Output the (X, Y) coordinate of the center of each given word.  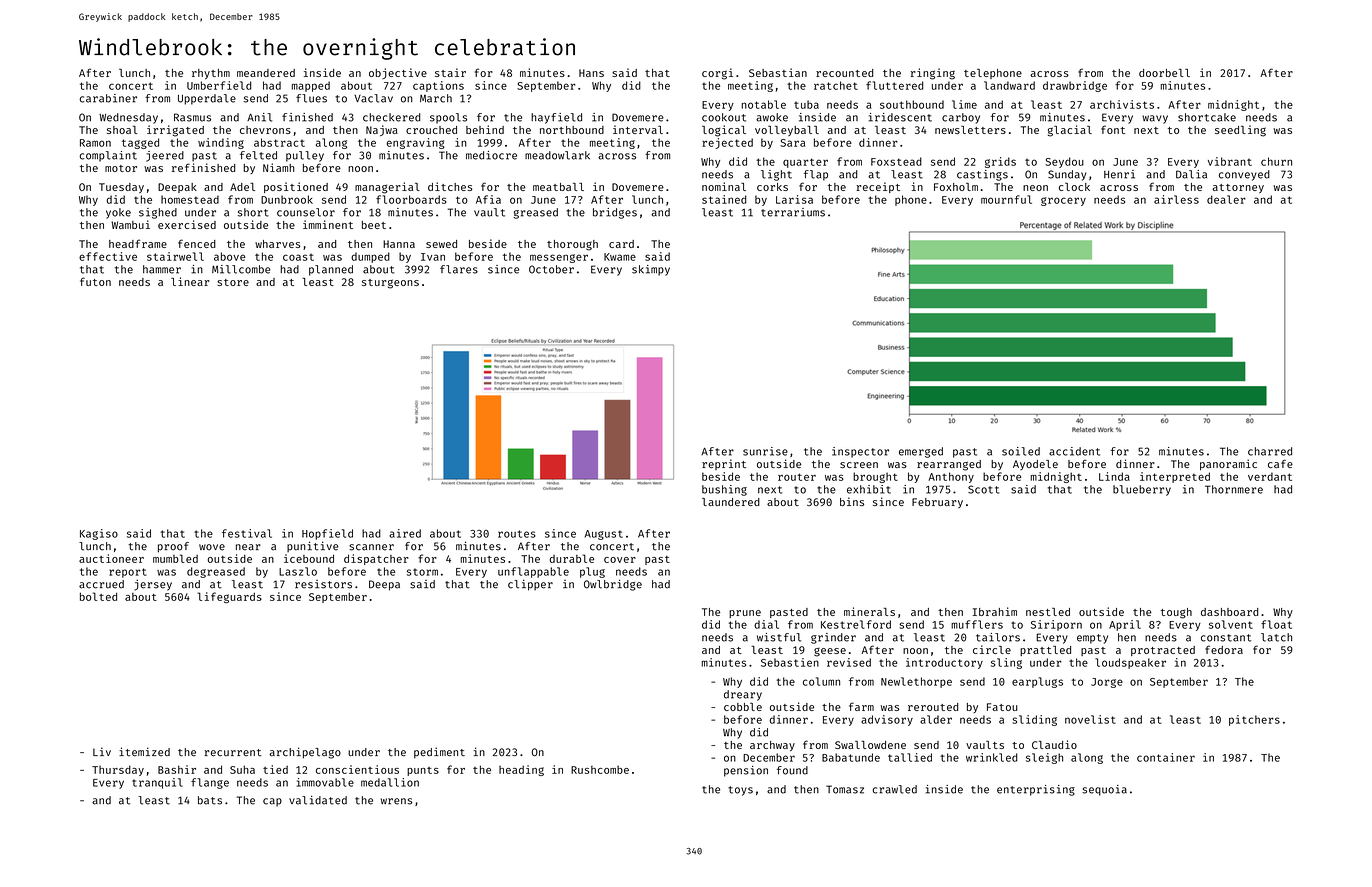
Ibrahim (995, 611)
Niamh (279, 167)
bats (210, 800)
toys (740, 791)
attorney (1238, 188)
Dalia (1191, 174)
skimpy (651, 270)
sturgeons (390, 284)
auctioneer (111, 558)
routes (517, 534)
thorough (572, 245)
